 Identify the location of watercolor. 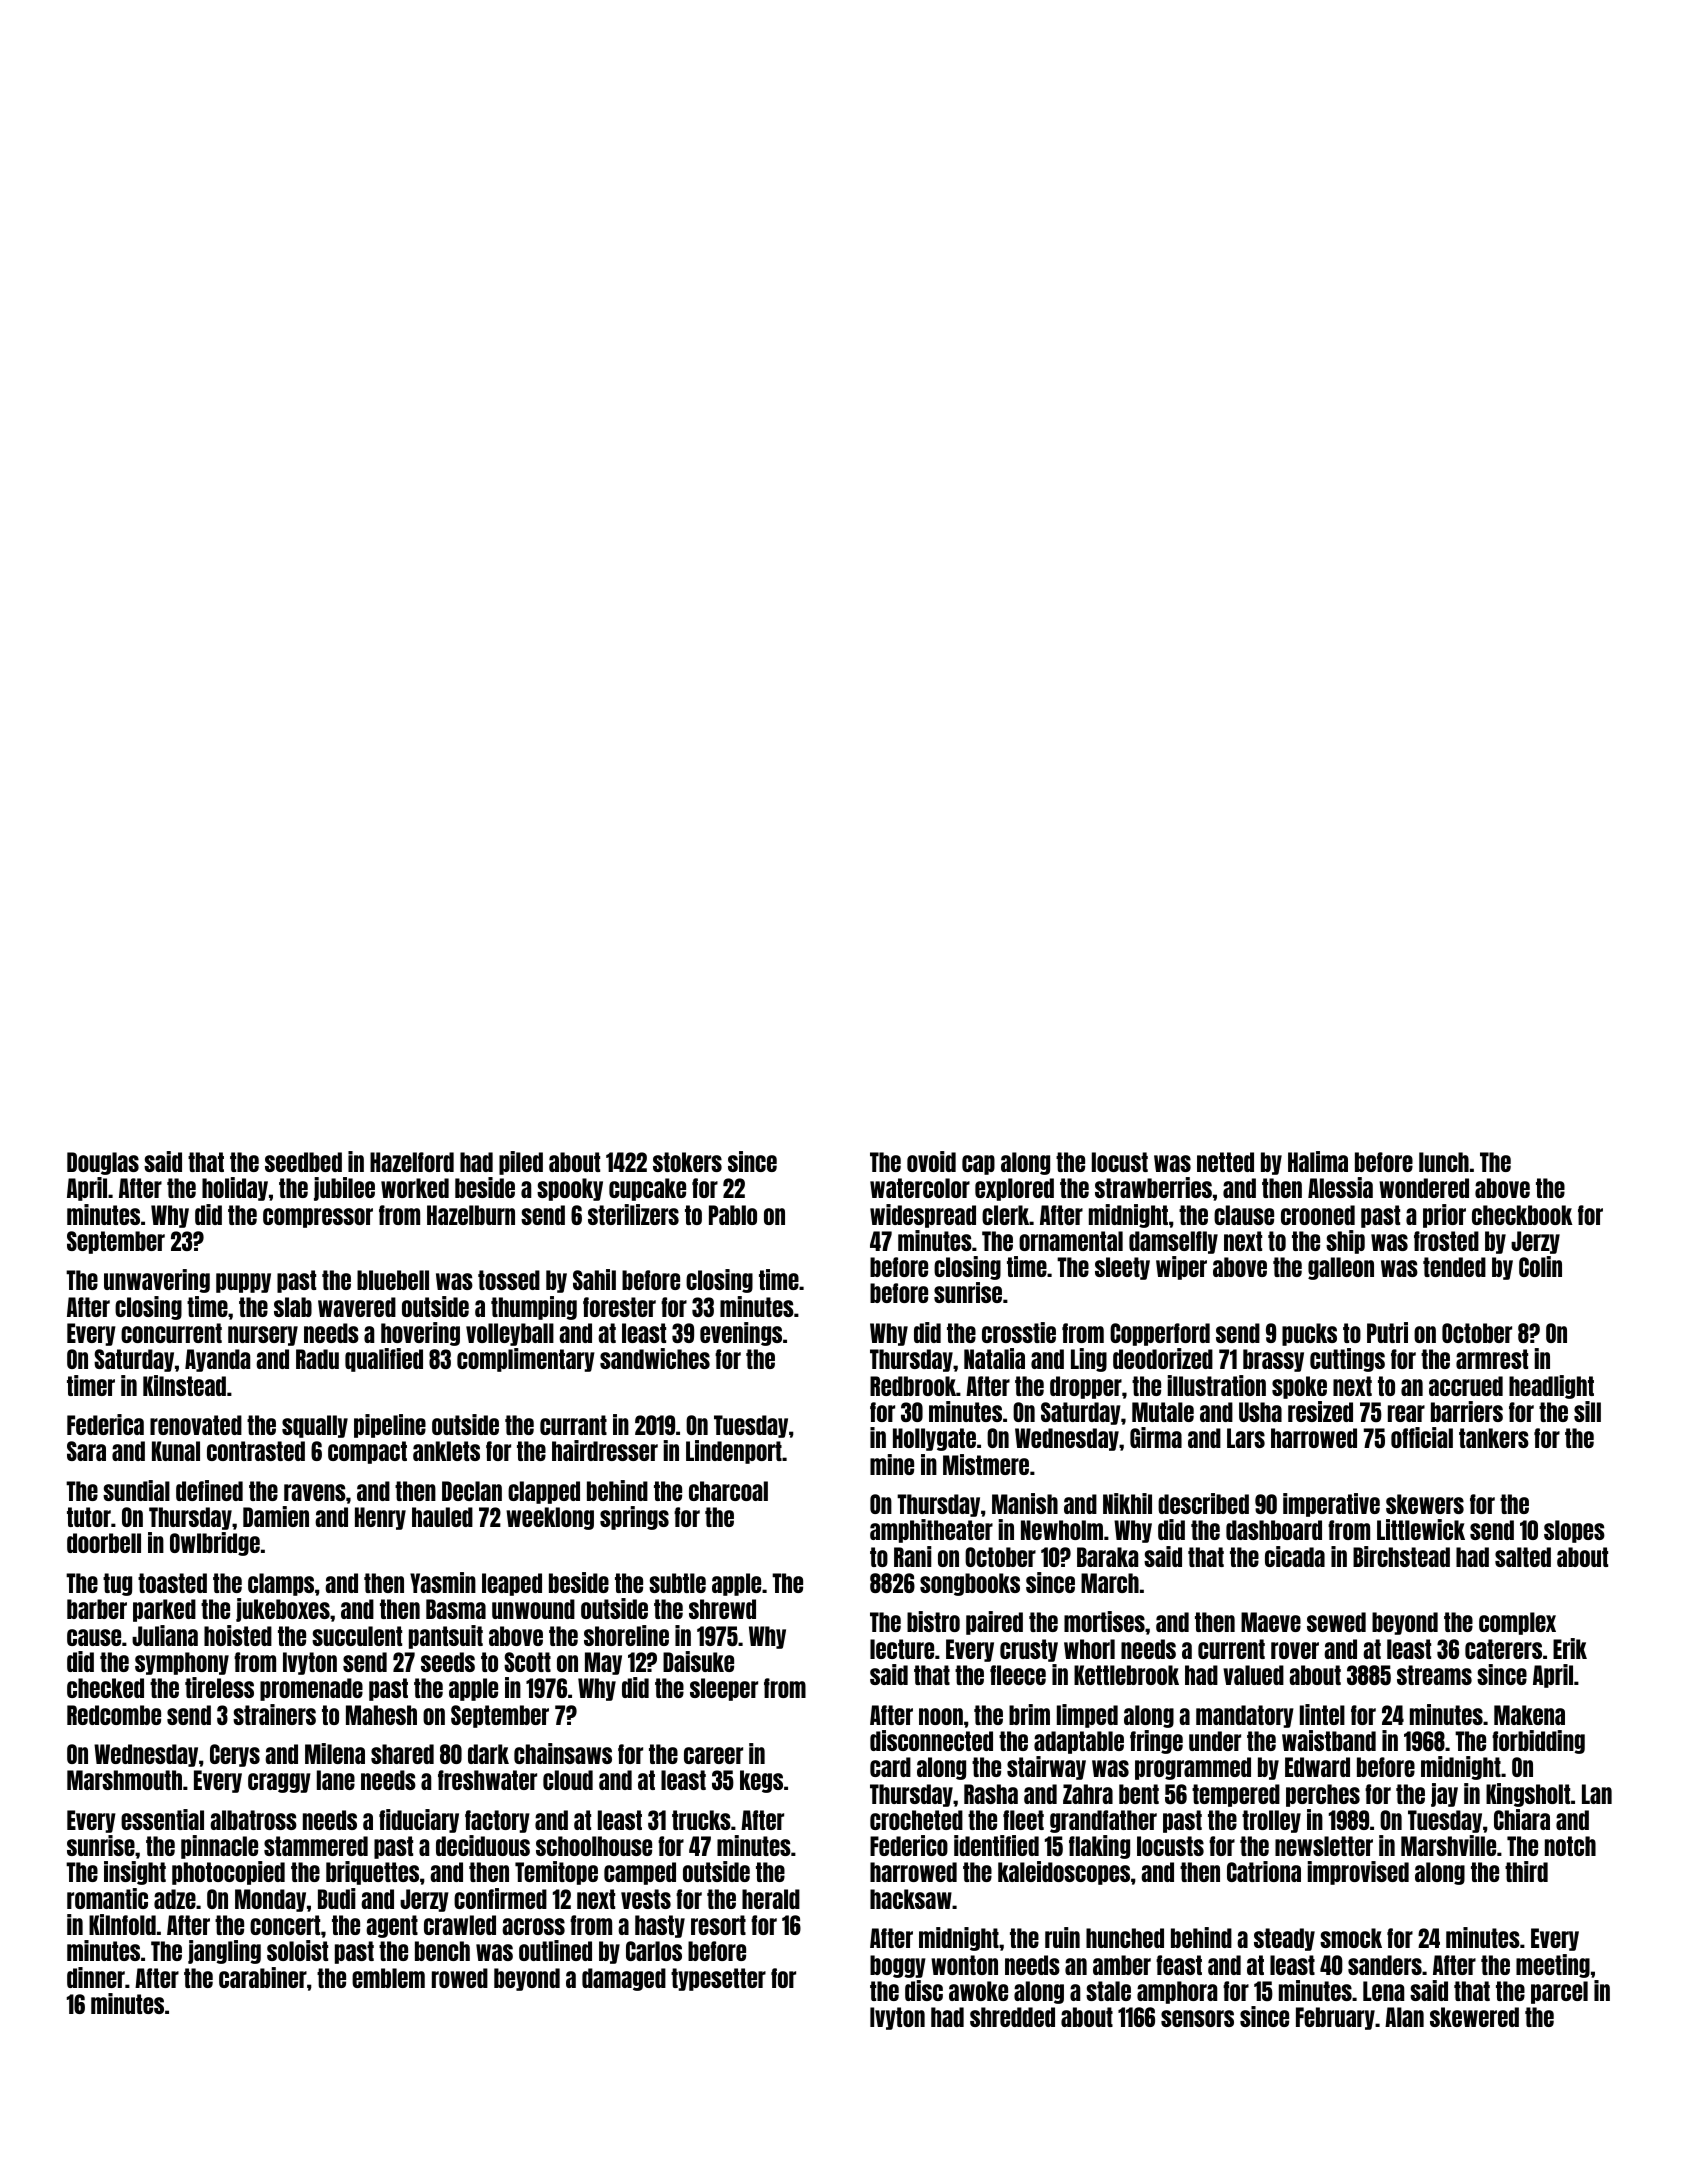
(920, 1188).
